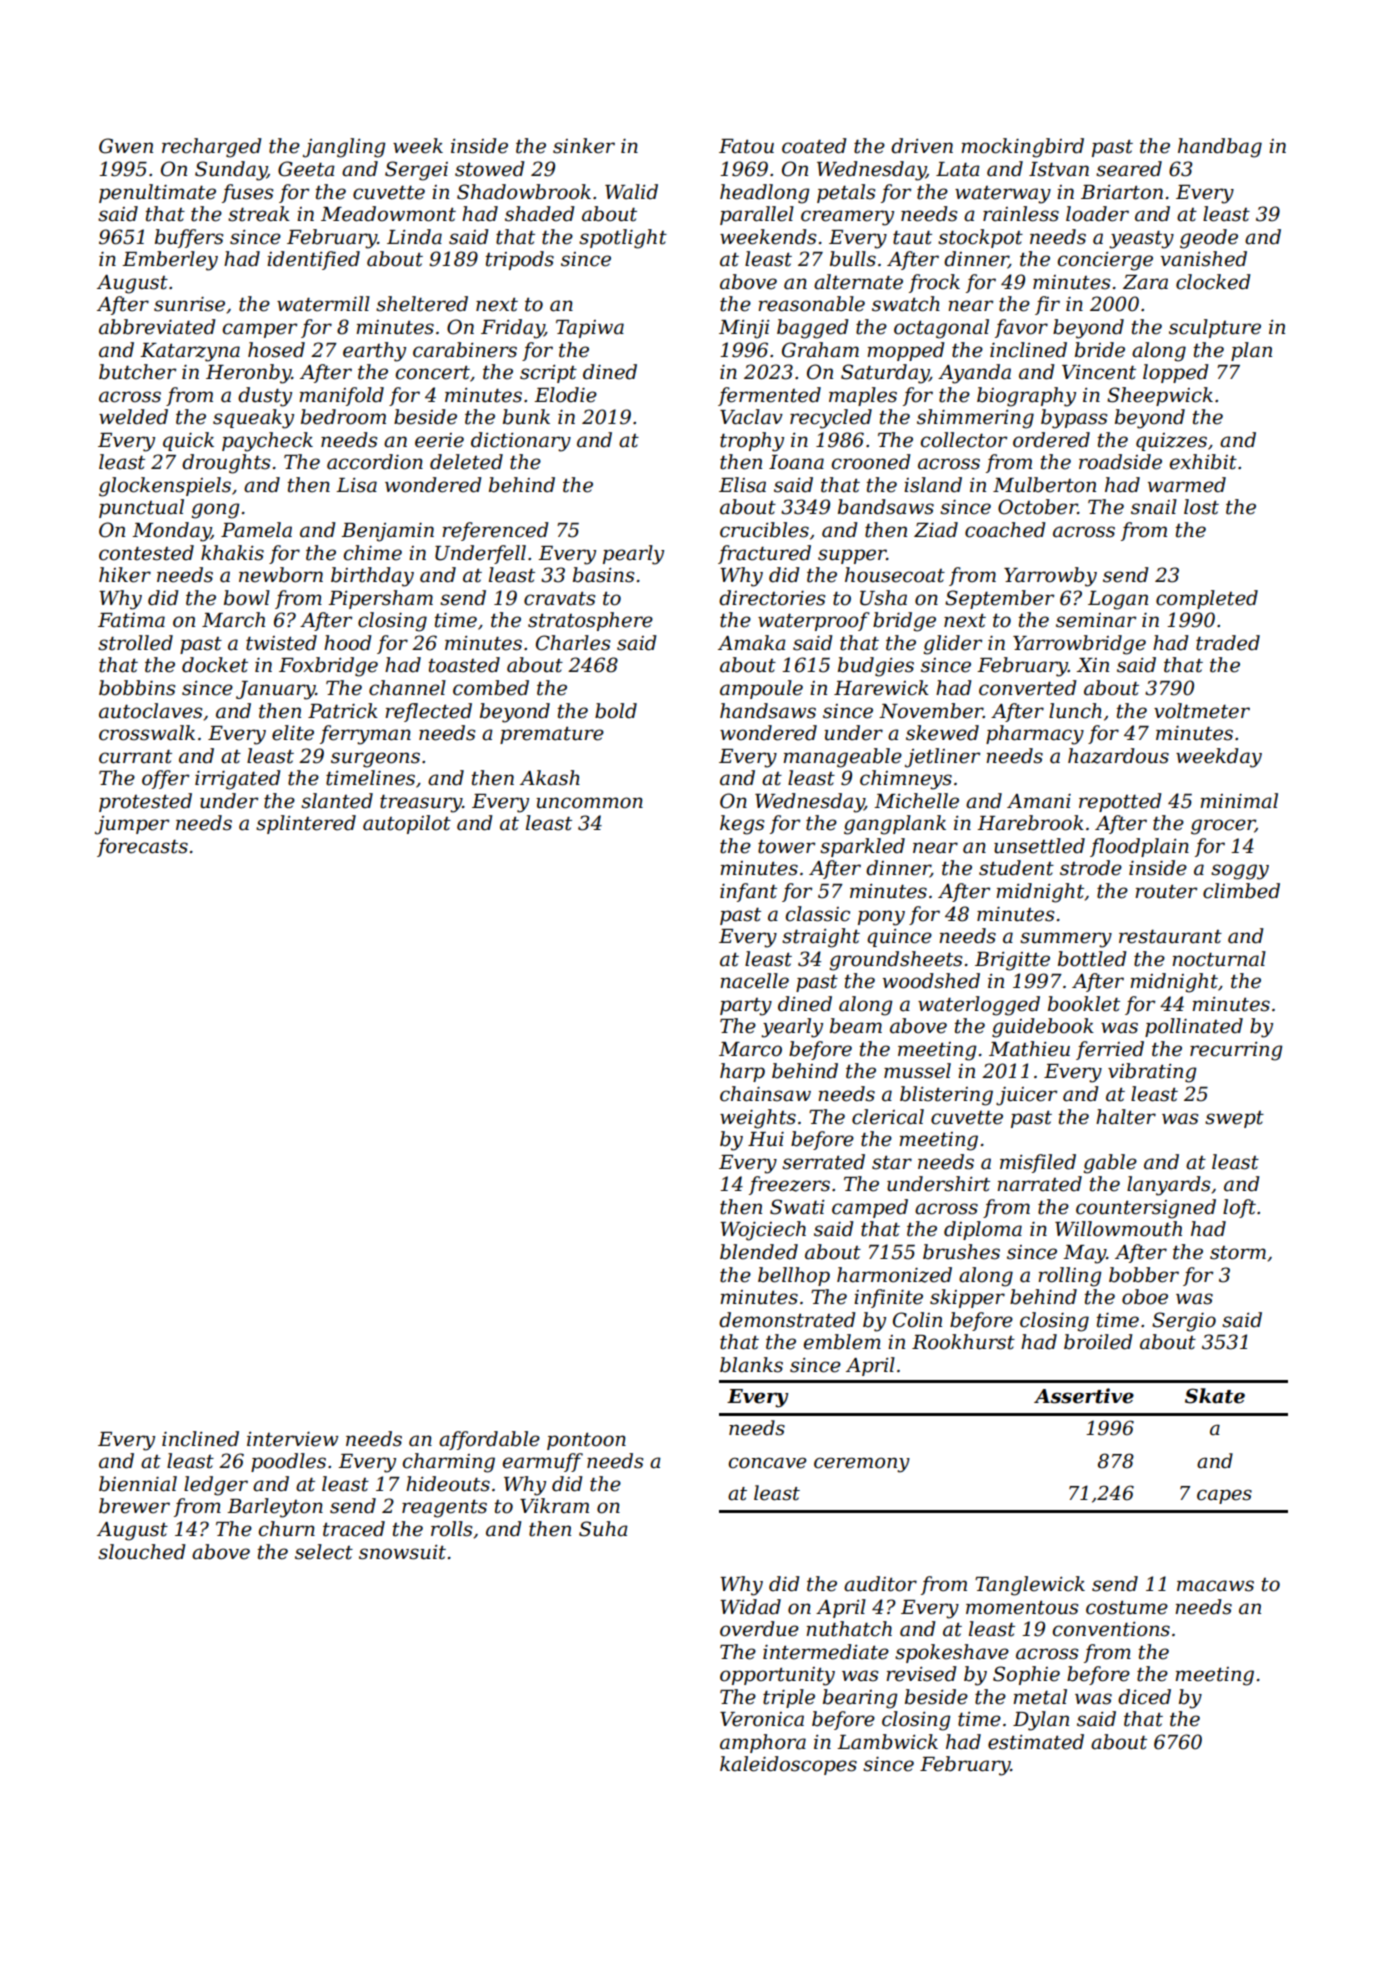  I want to click on slouched, so click(142, 1552).
